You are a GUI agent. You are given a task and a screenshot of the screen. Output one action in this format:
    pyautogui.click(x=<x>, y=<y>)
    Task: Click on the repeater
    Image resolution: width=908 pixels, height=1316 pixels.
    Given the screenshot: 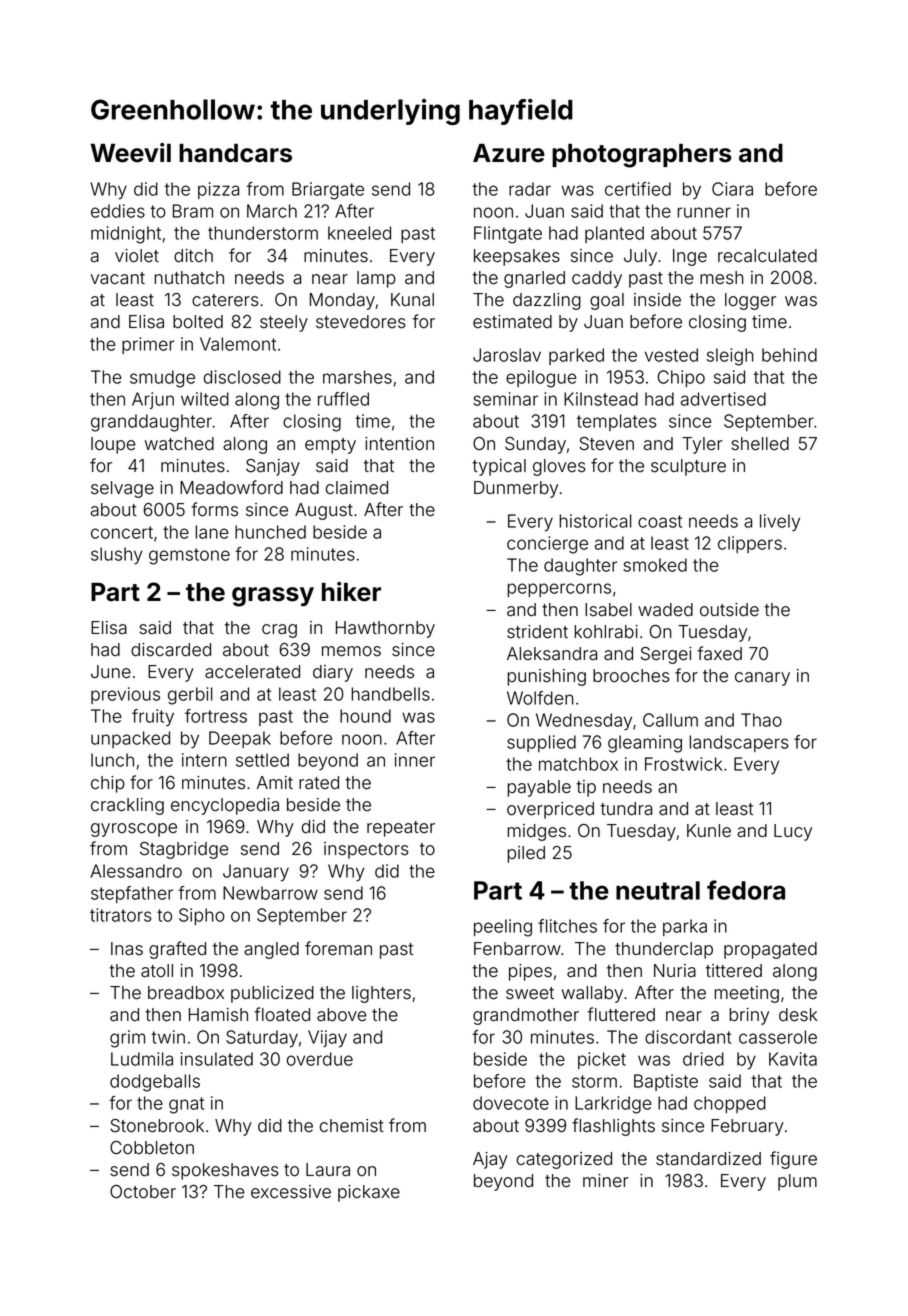 What is the action you would take?
    pyautogui.click(x=401, y=829)
